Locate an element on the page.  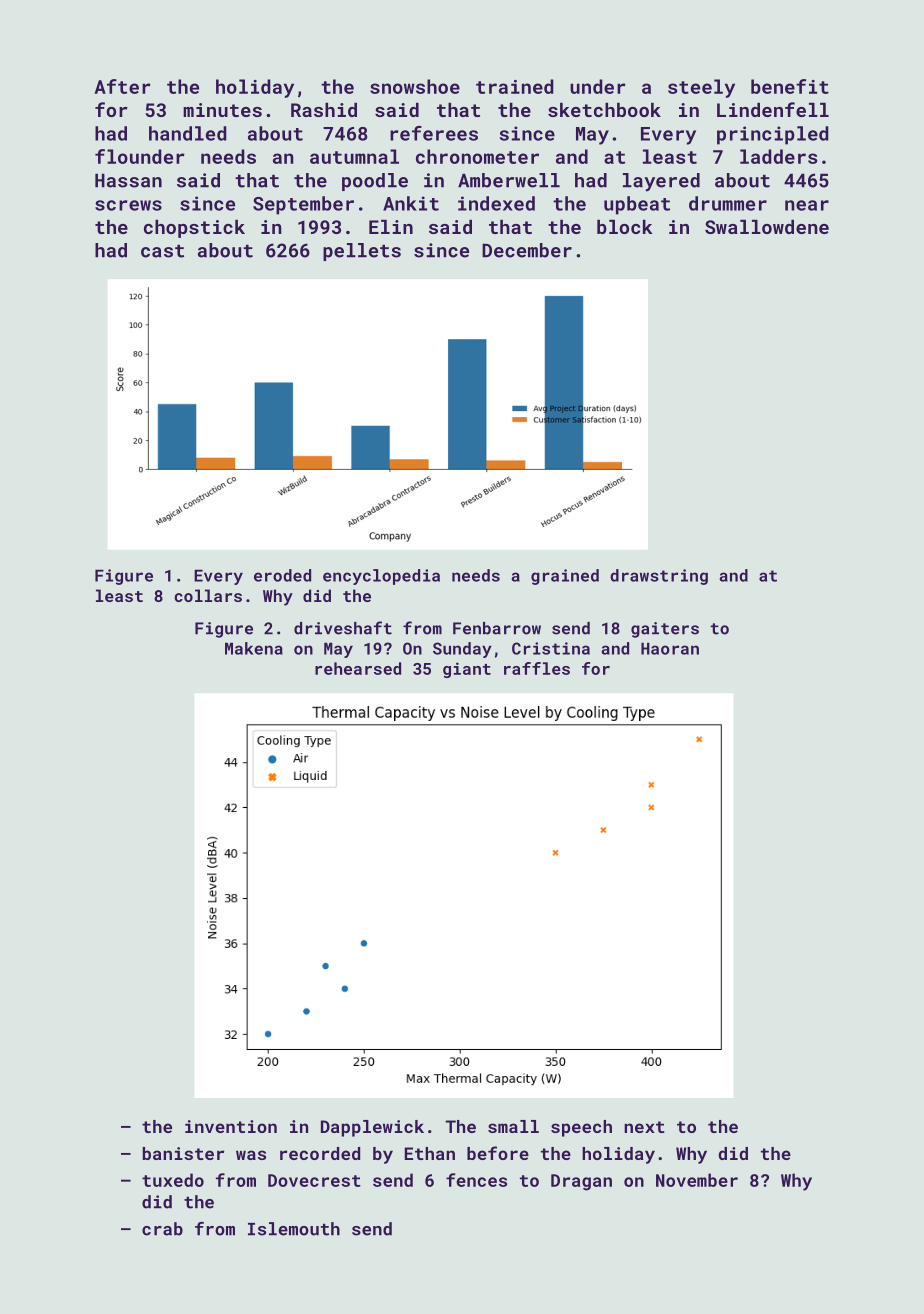
After is located at coordinates (122, 86).
